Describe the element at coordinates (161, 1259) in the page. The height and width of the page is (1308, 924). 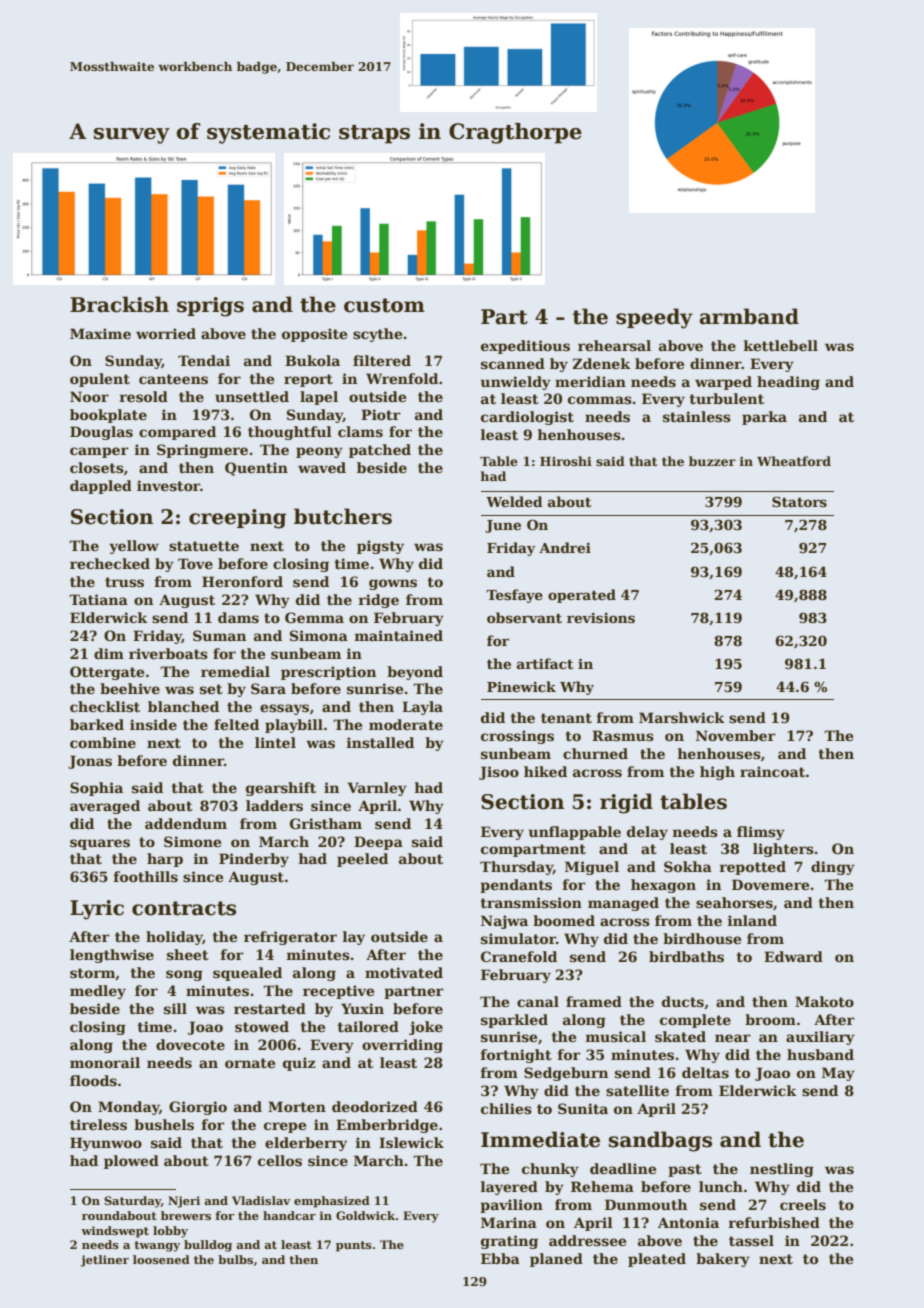
I see `loosened` at that location.
